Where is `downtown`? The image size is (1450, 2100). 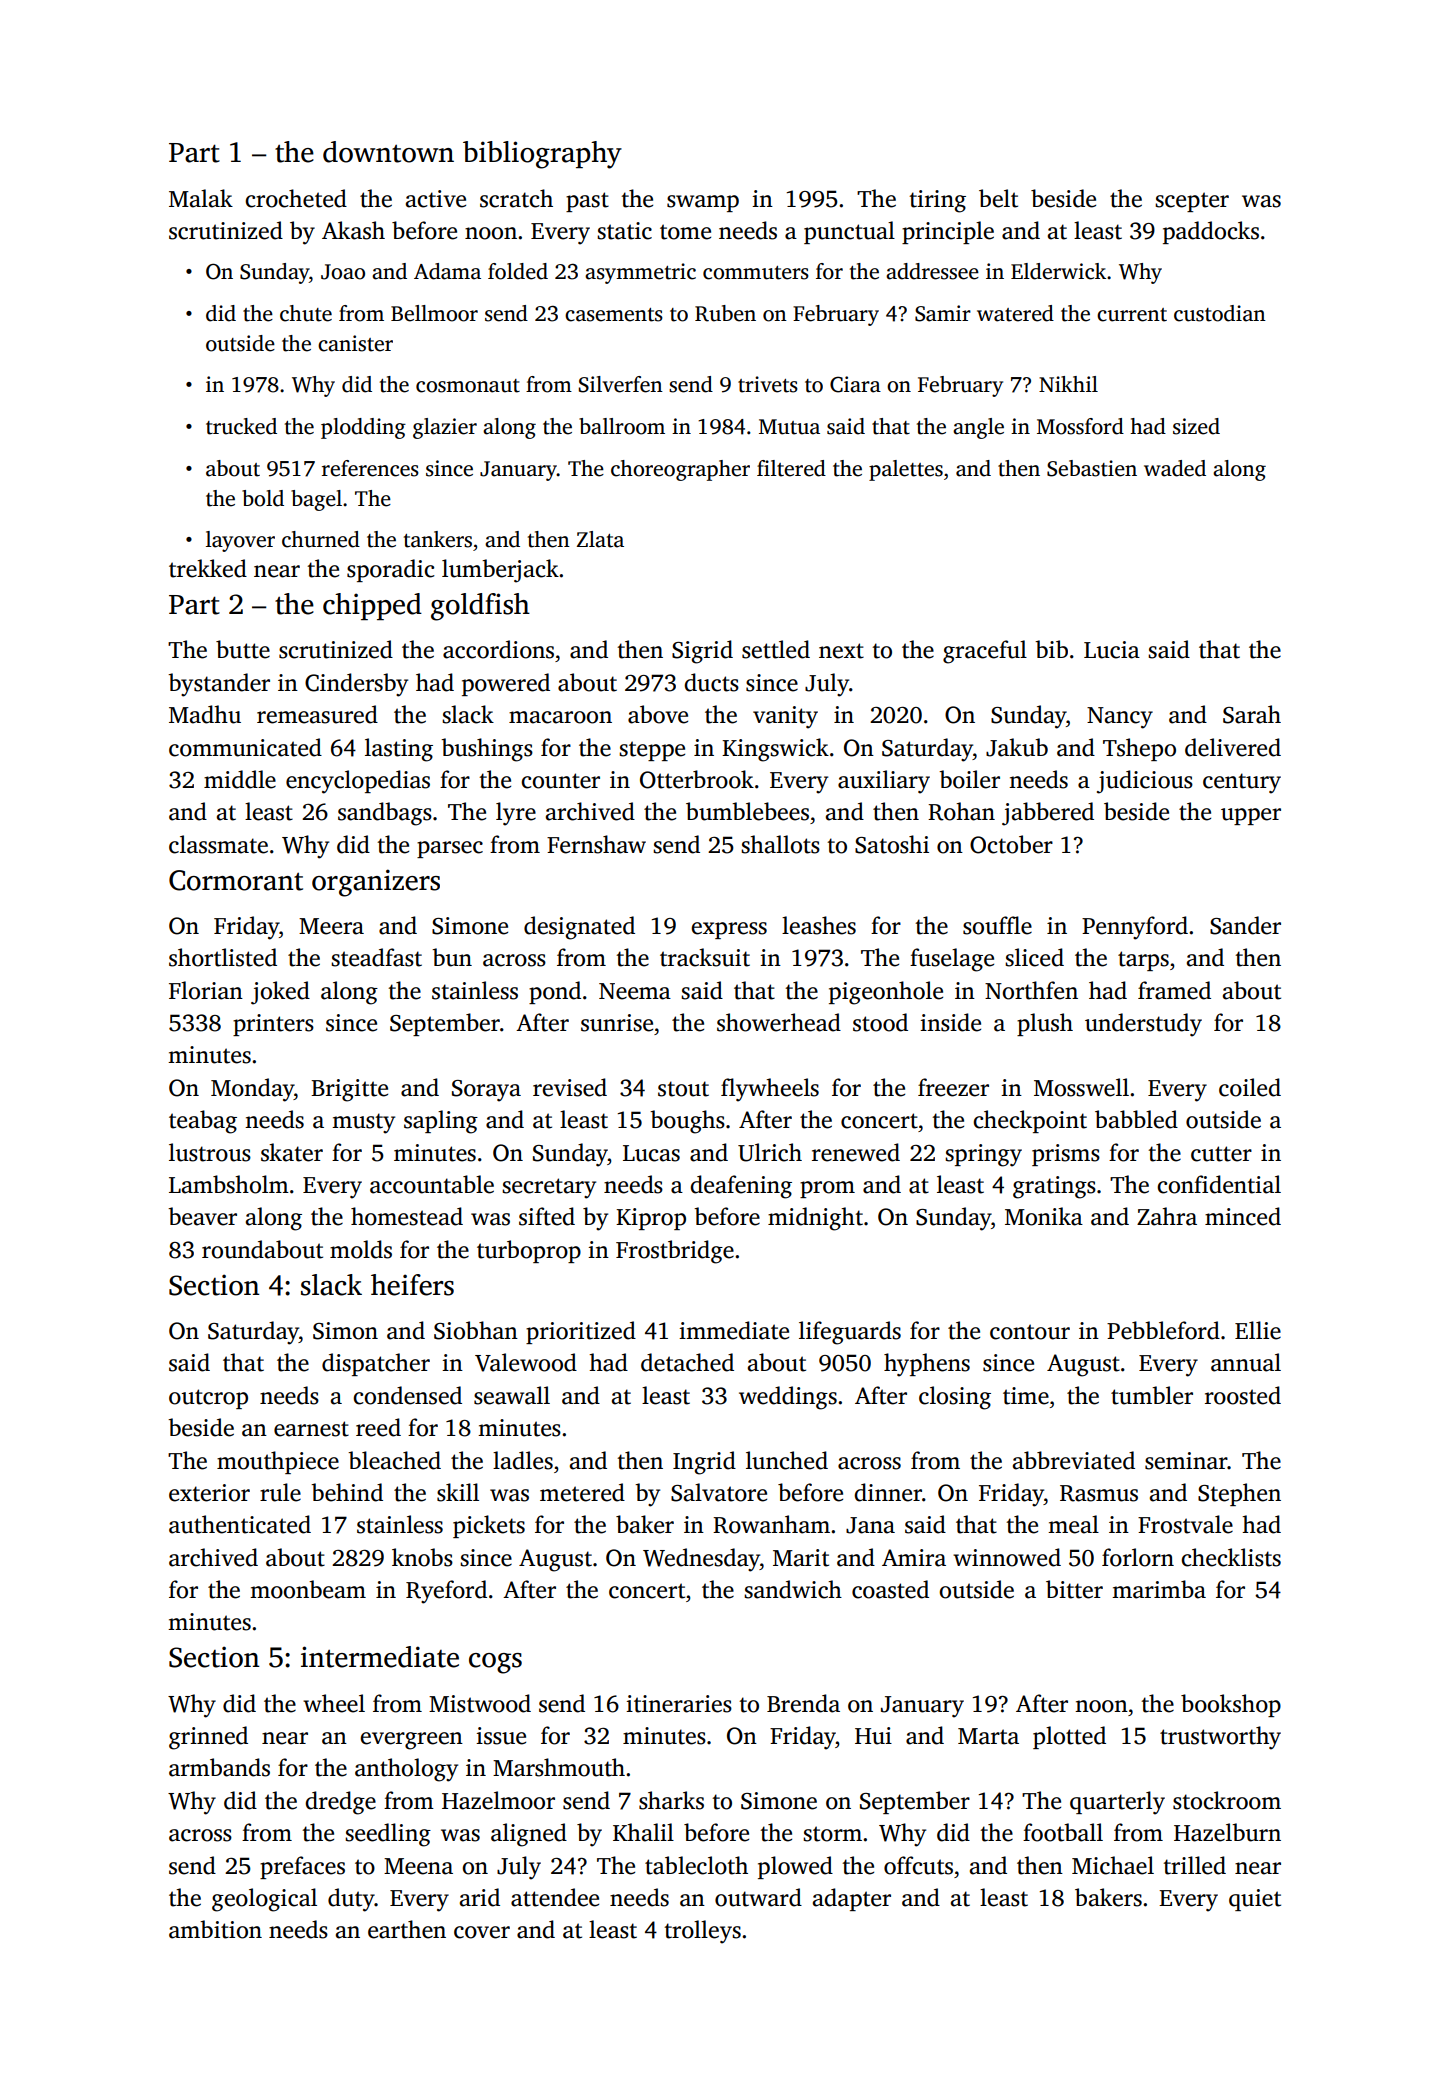
downtown is located at coordinates (388, 152).
